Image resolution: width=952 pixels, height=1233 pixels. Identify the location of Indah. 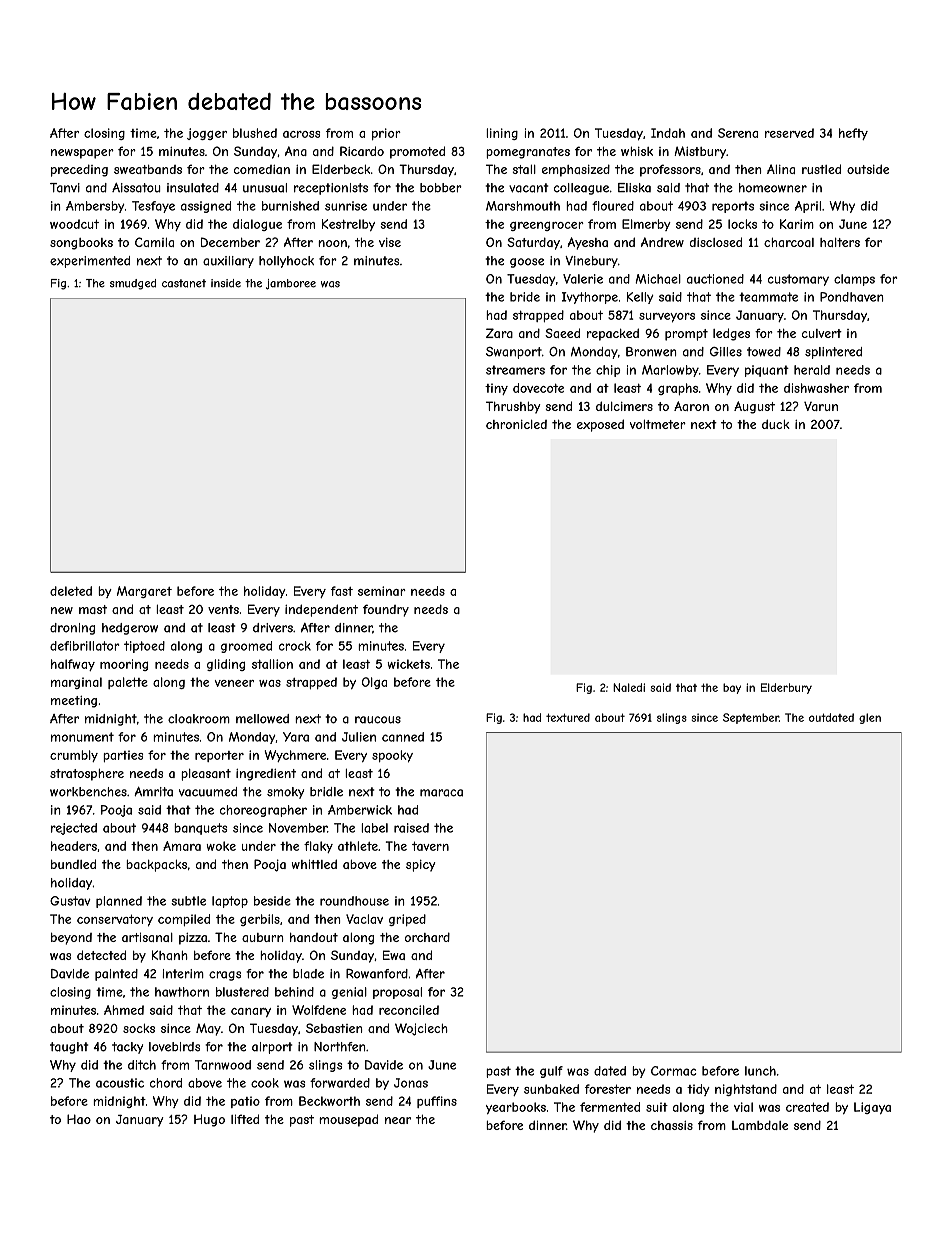
(668, 133).
